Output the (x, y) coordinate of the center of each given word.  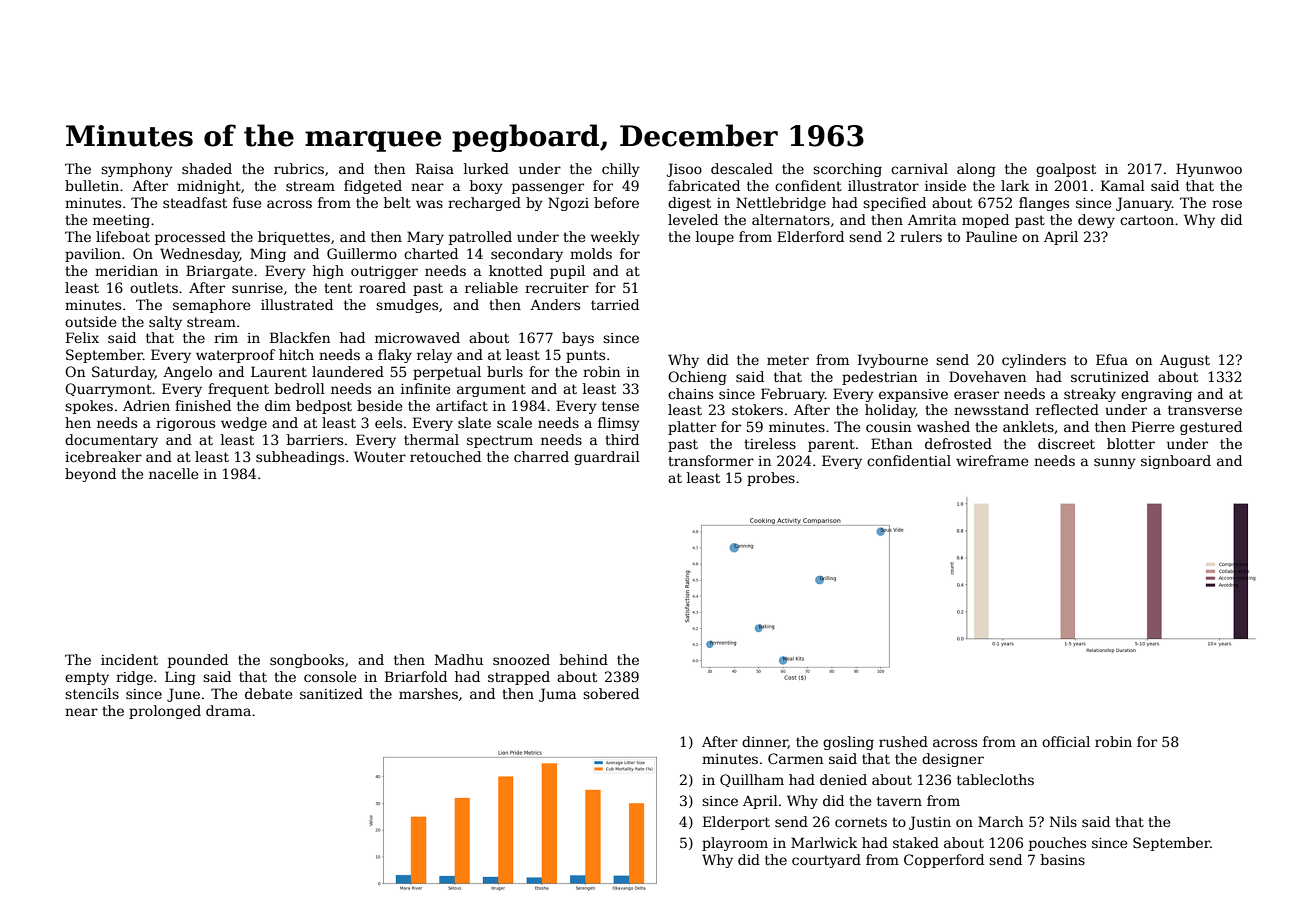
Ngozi (568, 204)
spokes (89, 407)
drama (228, 710)
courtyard (826, 861)
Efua (1112, 359)
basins (1063, 859)
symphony (137, 170)
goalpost (1066, 170)
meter (788, 360)
